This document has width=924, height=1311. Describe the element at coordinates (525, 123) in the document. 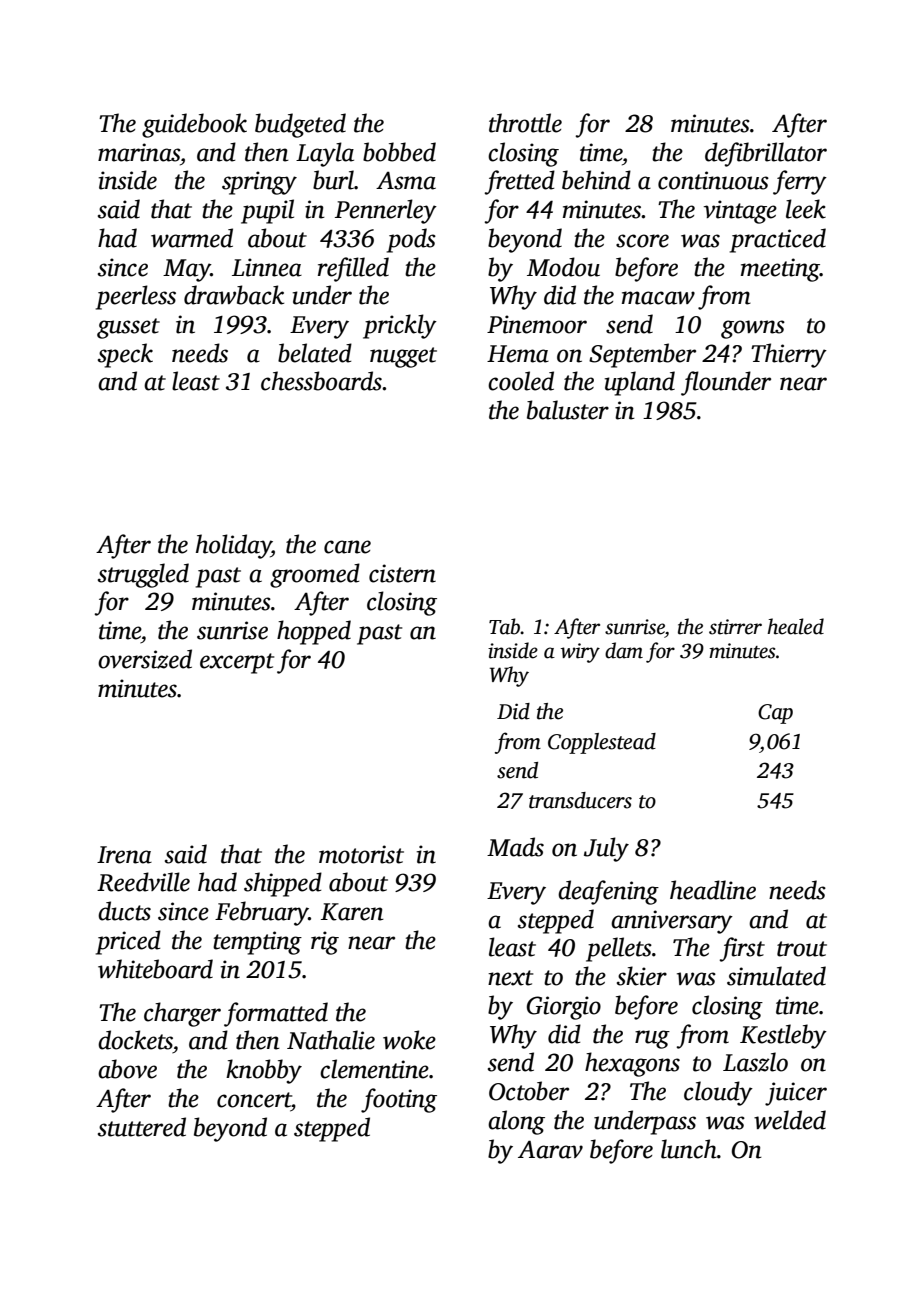

I see `throttle` at that location.
